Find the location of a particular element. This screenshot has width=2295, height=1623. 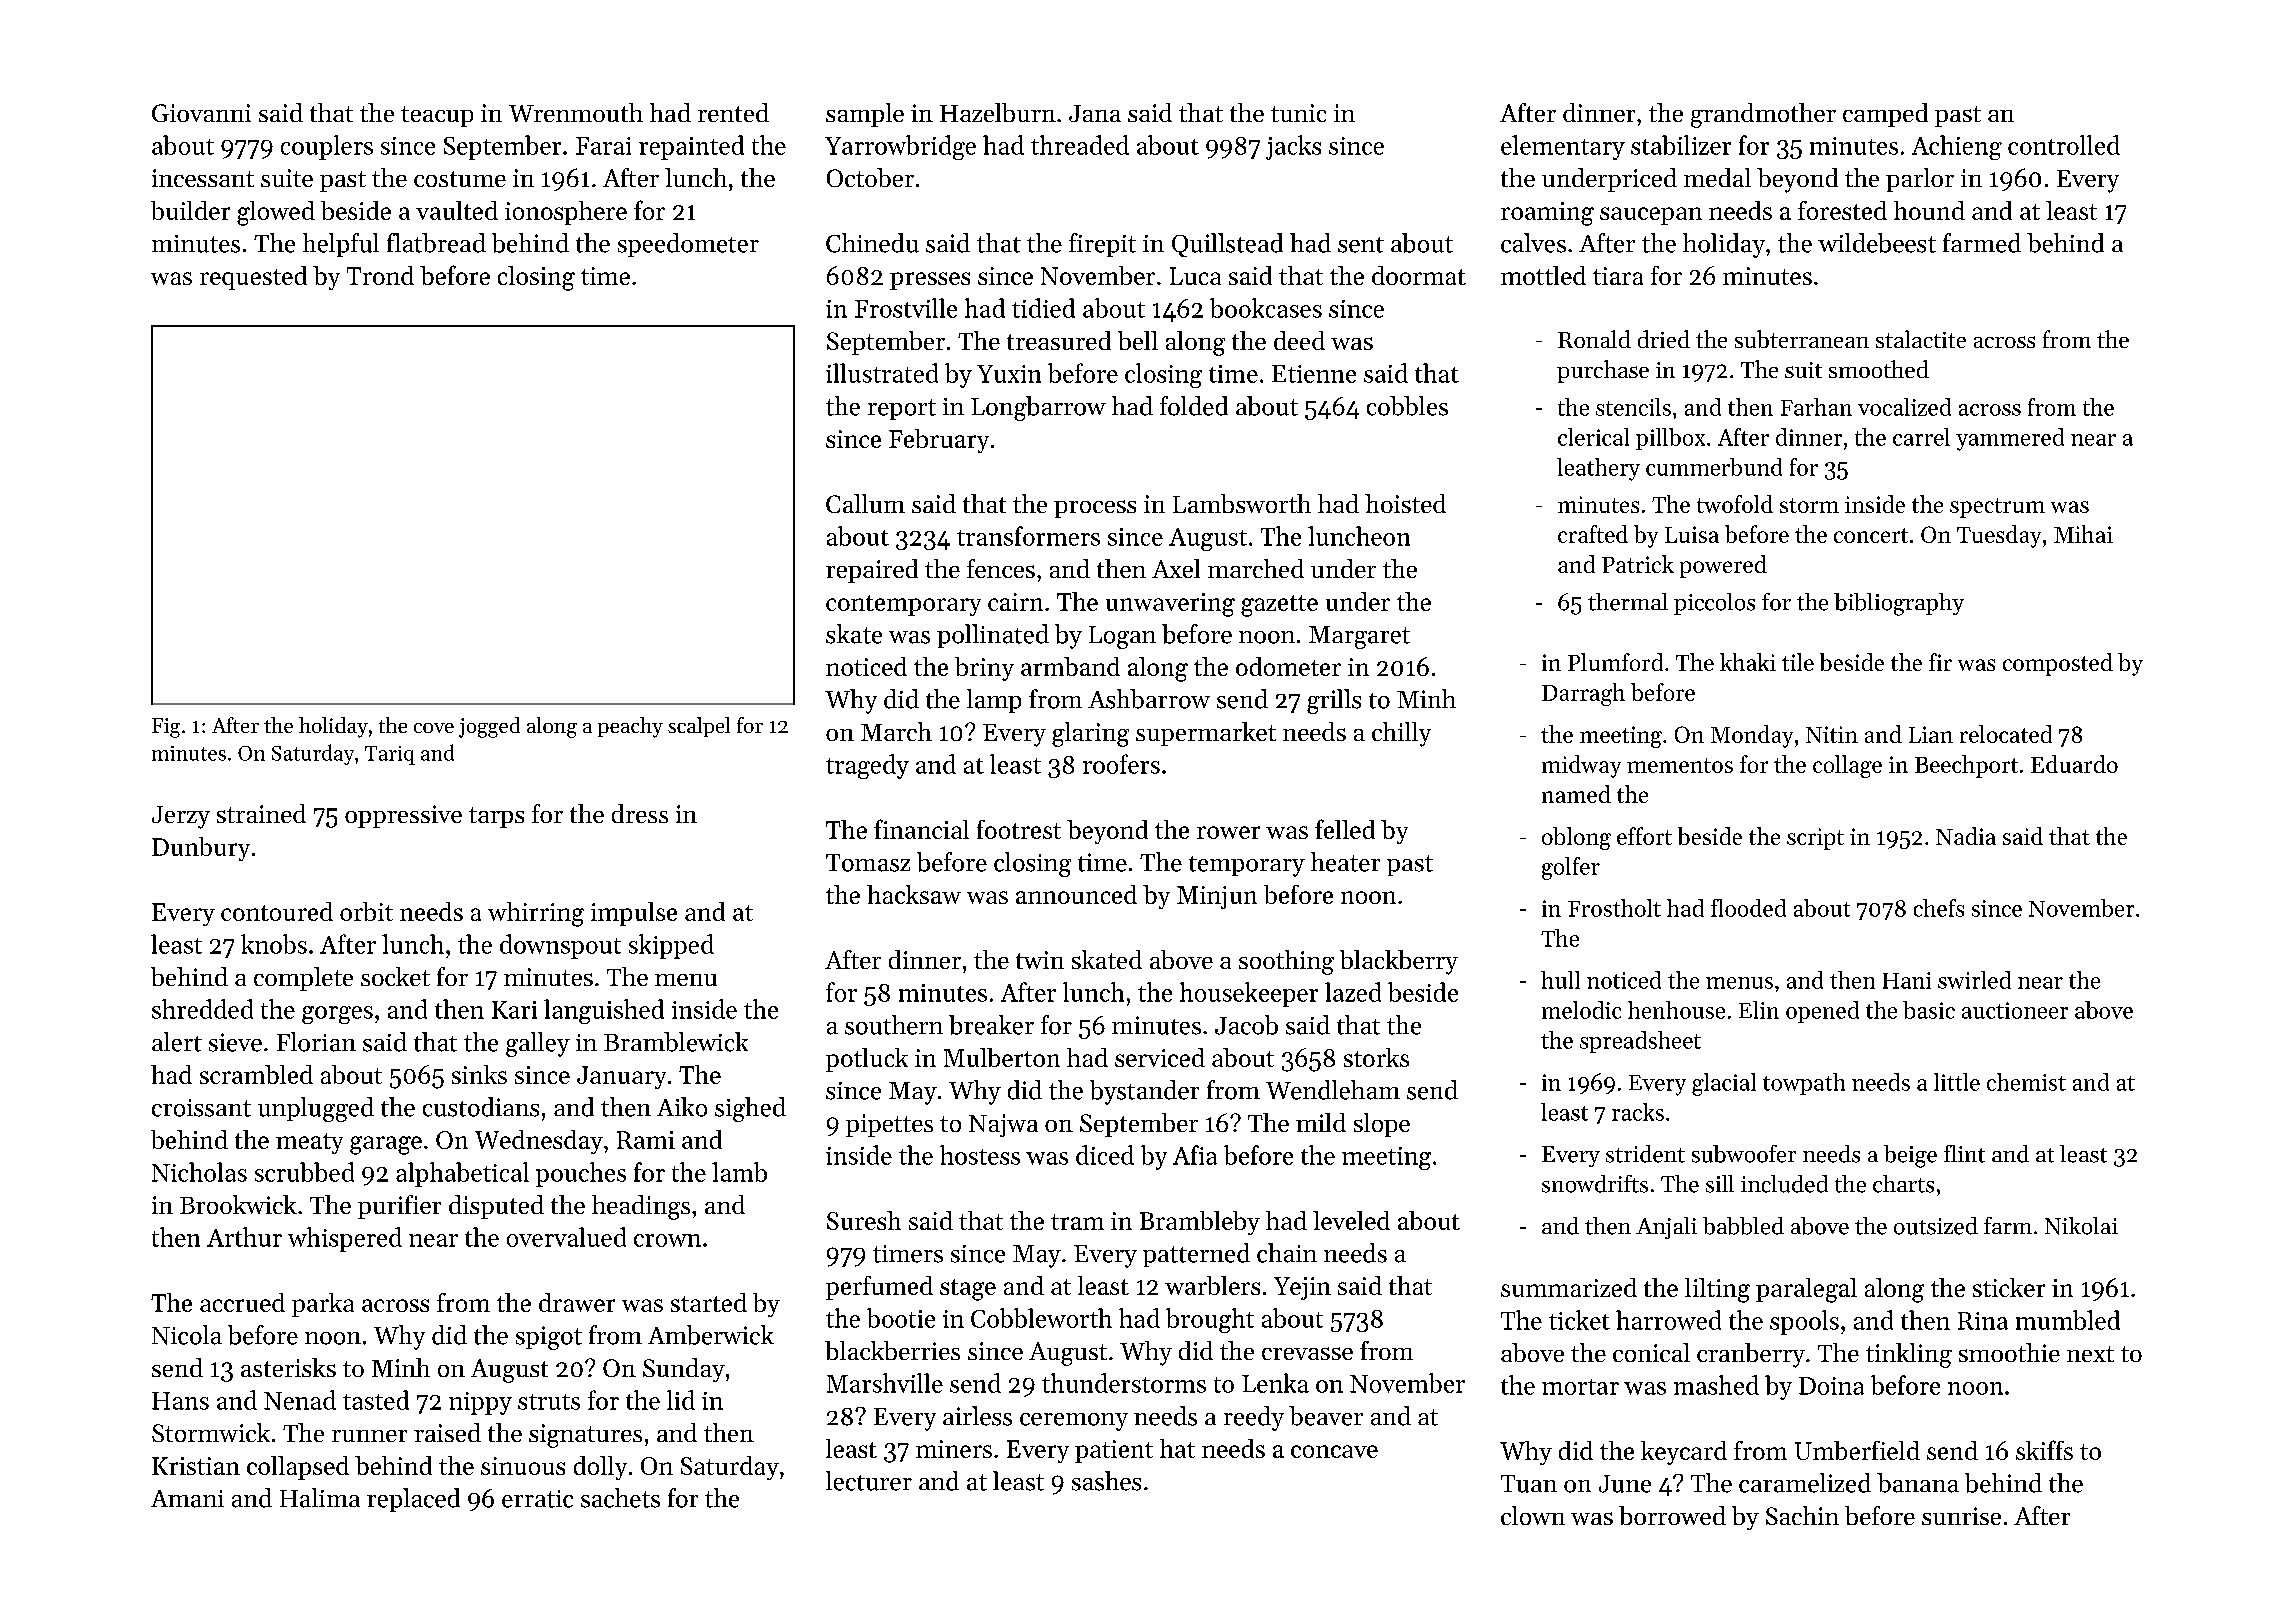

Florian is located at coordinates (316, 1042).
